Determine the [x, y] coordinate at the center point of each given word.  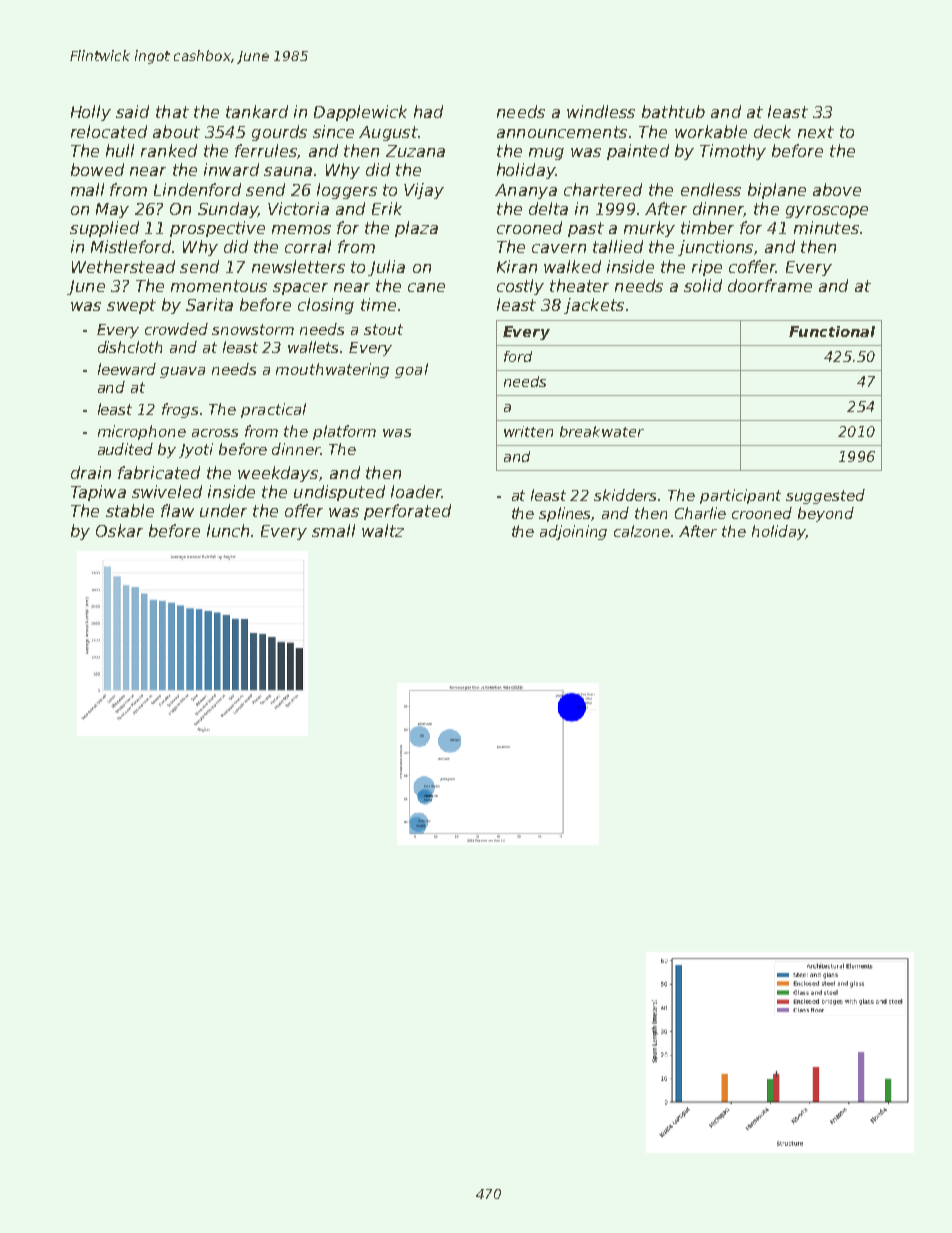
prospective [217, 229]
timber [707, 227]
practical [273, 410]
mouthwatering [332, 370]
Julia [386, 268]
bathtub [673, 111]
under [223, 510]
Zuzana [415, 151]
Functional [832, 331]
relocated [109, 131]
